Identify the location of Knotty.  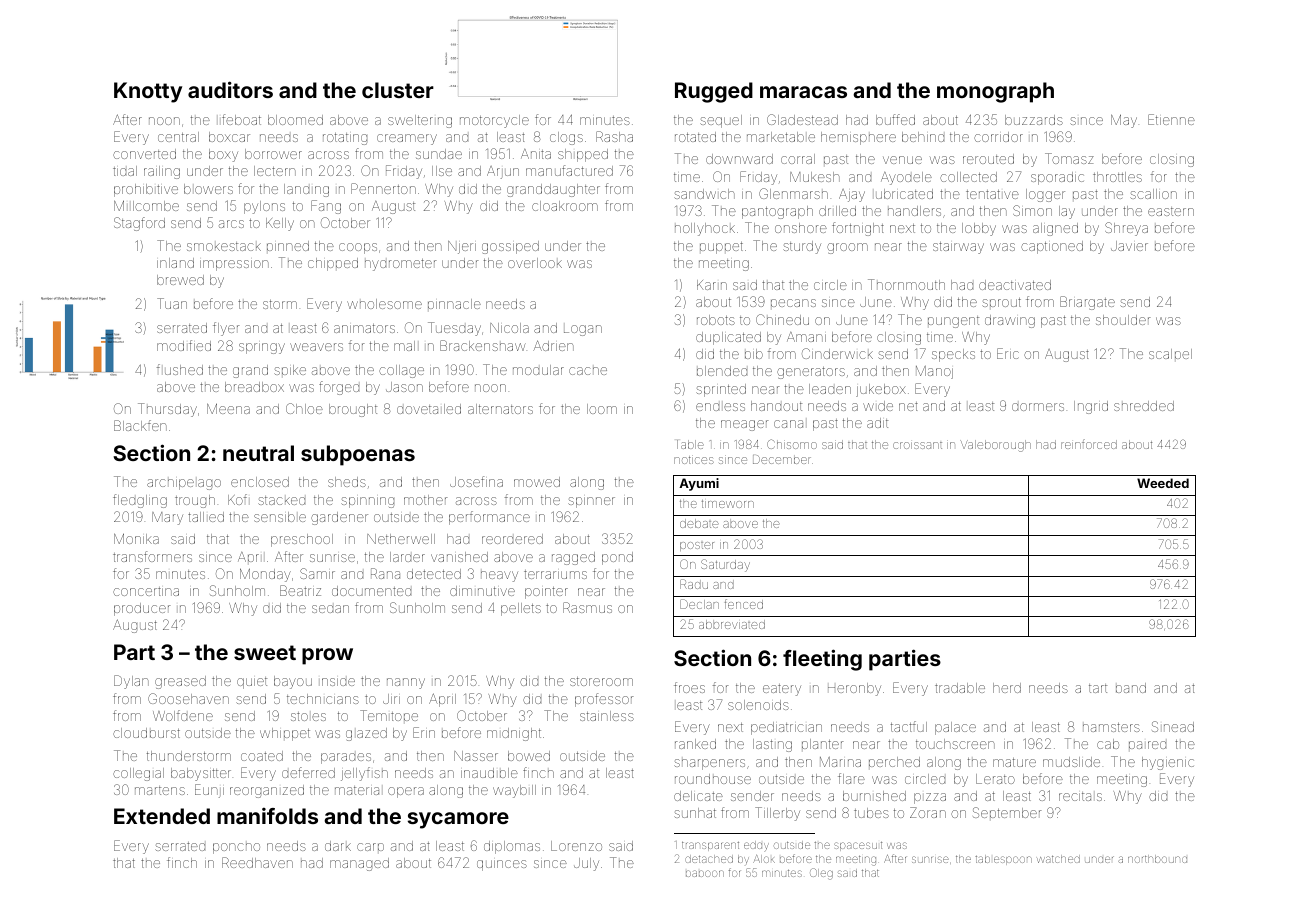
(148, 92).
